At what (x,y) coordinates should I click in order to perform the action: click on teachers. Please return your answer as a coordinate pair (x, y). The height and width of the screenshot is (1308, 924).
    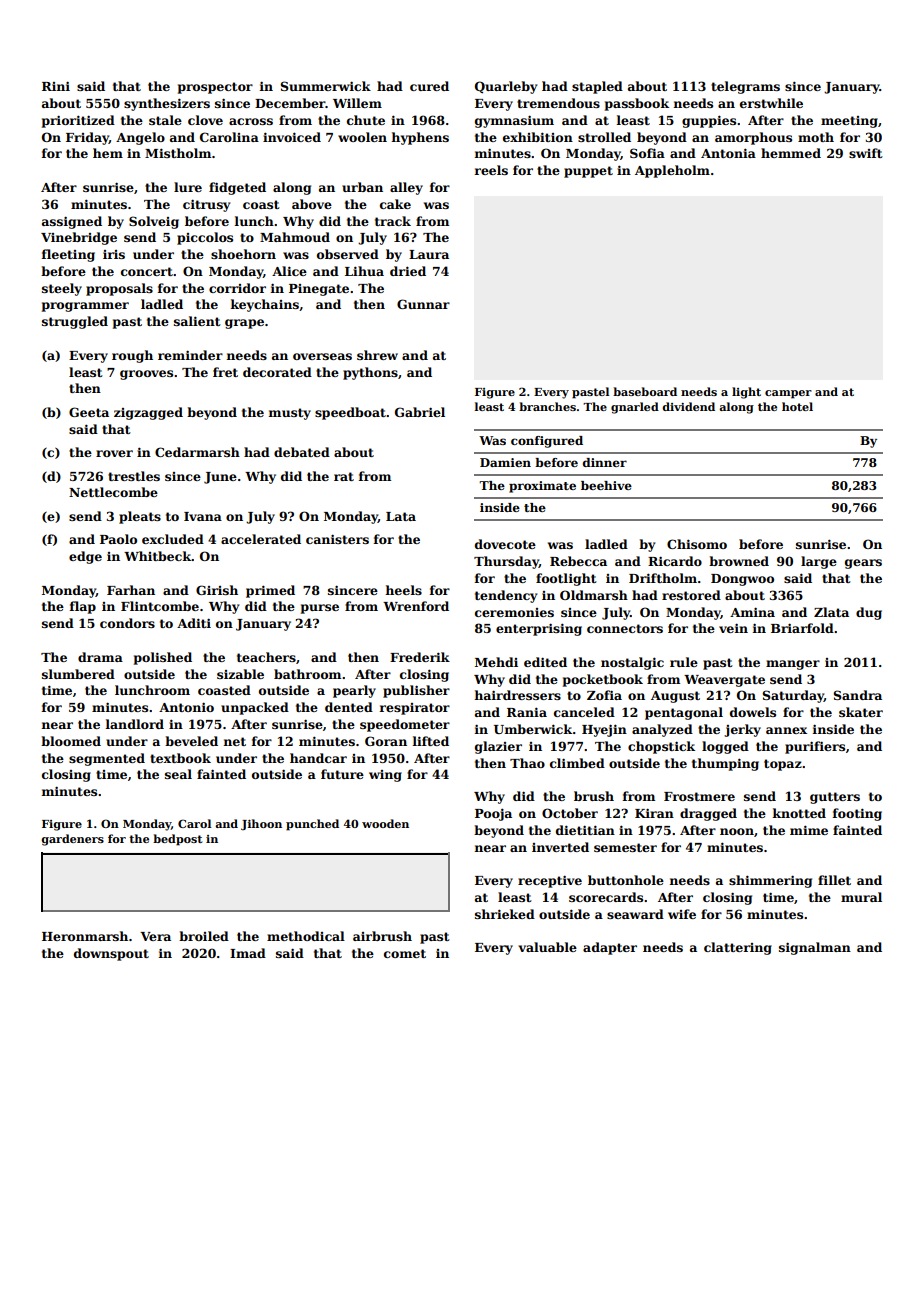
    Looking at the image, I should click on (266, 657).
